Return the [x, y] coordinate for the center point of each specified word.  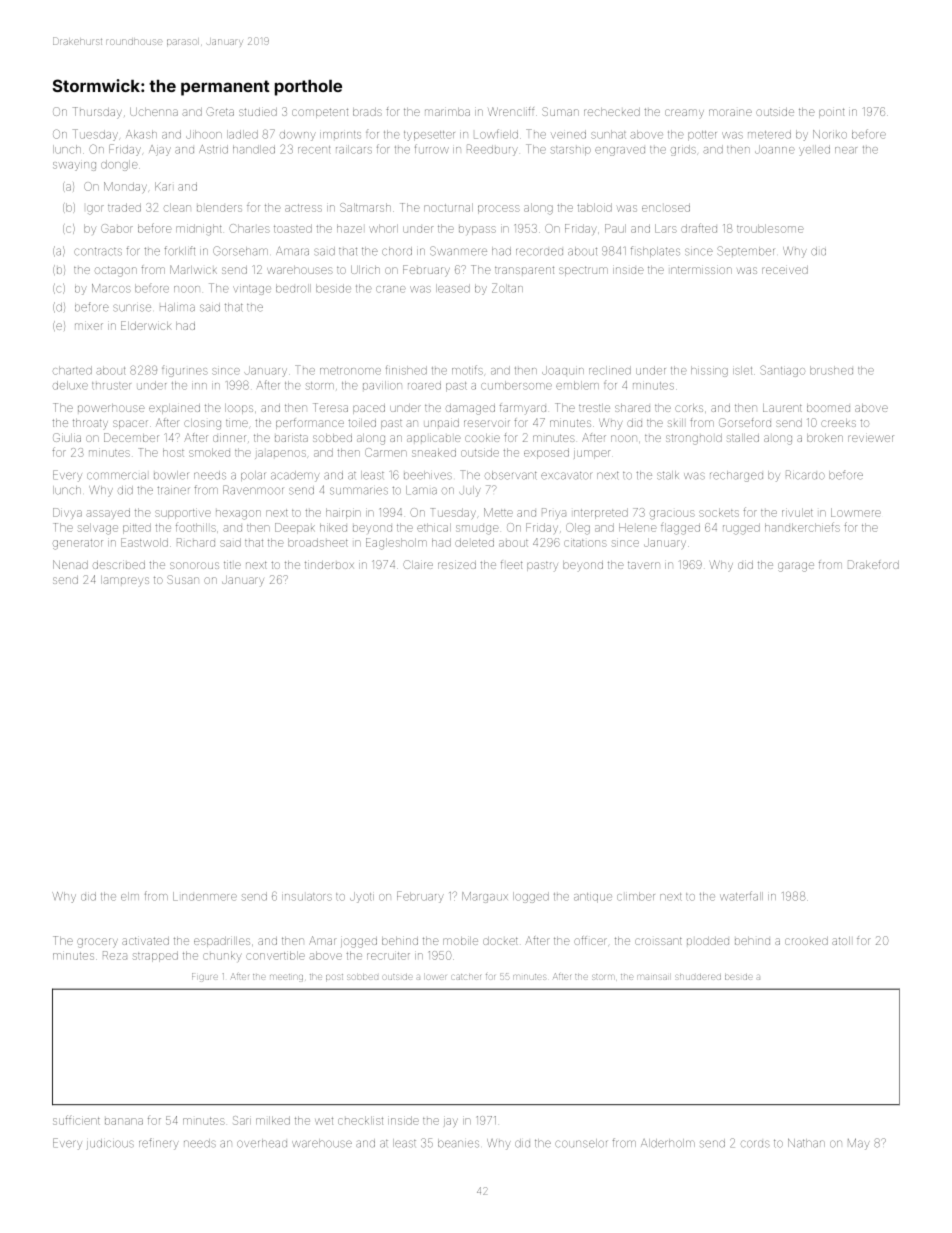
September [745, 251]
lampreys [125, 581]
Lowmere [856, 512]
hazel [349, 228]
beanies [458, 1143]
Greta [220, 111]
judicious [110, 1144]
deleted [474, 542]
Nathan [806, 1143]
